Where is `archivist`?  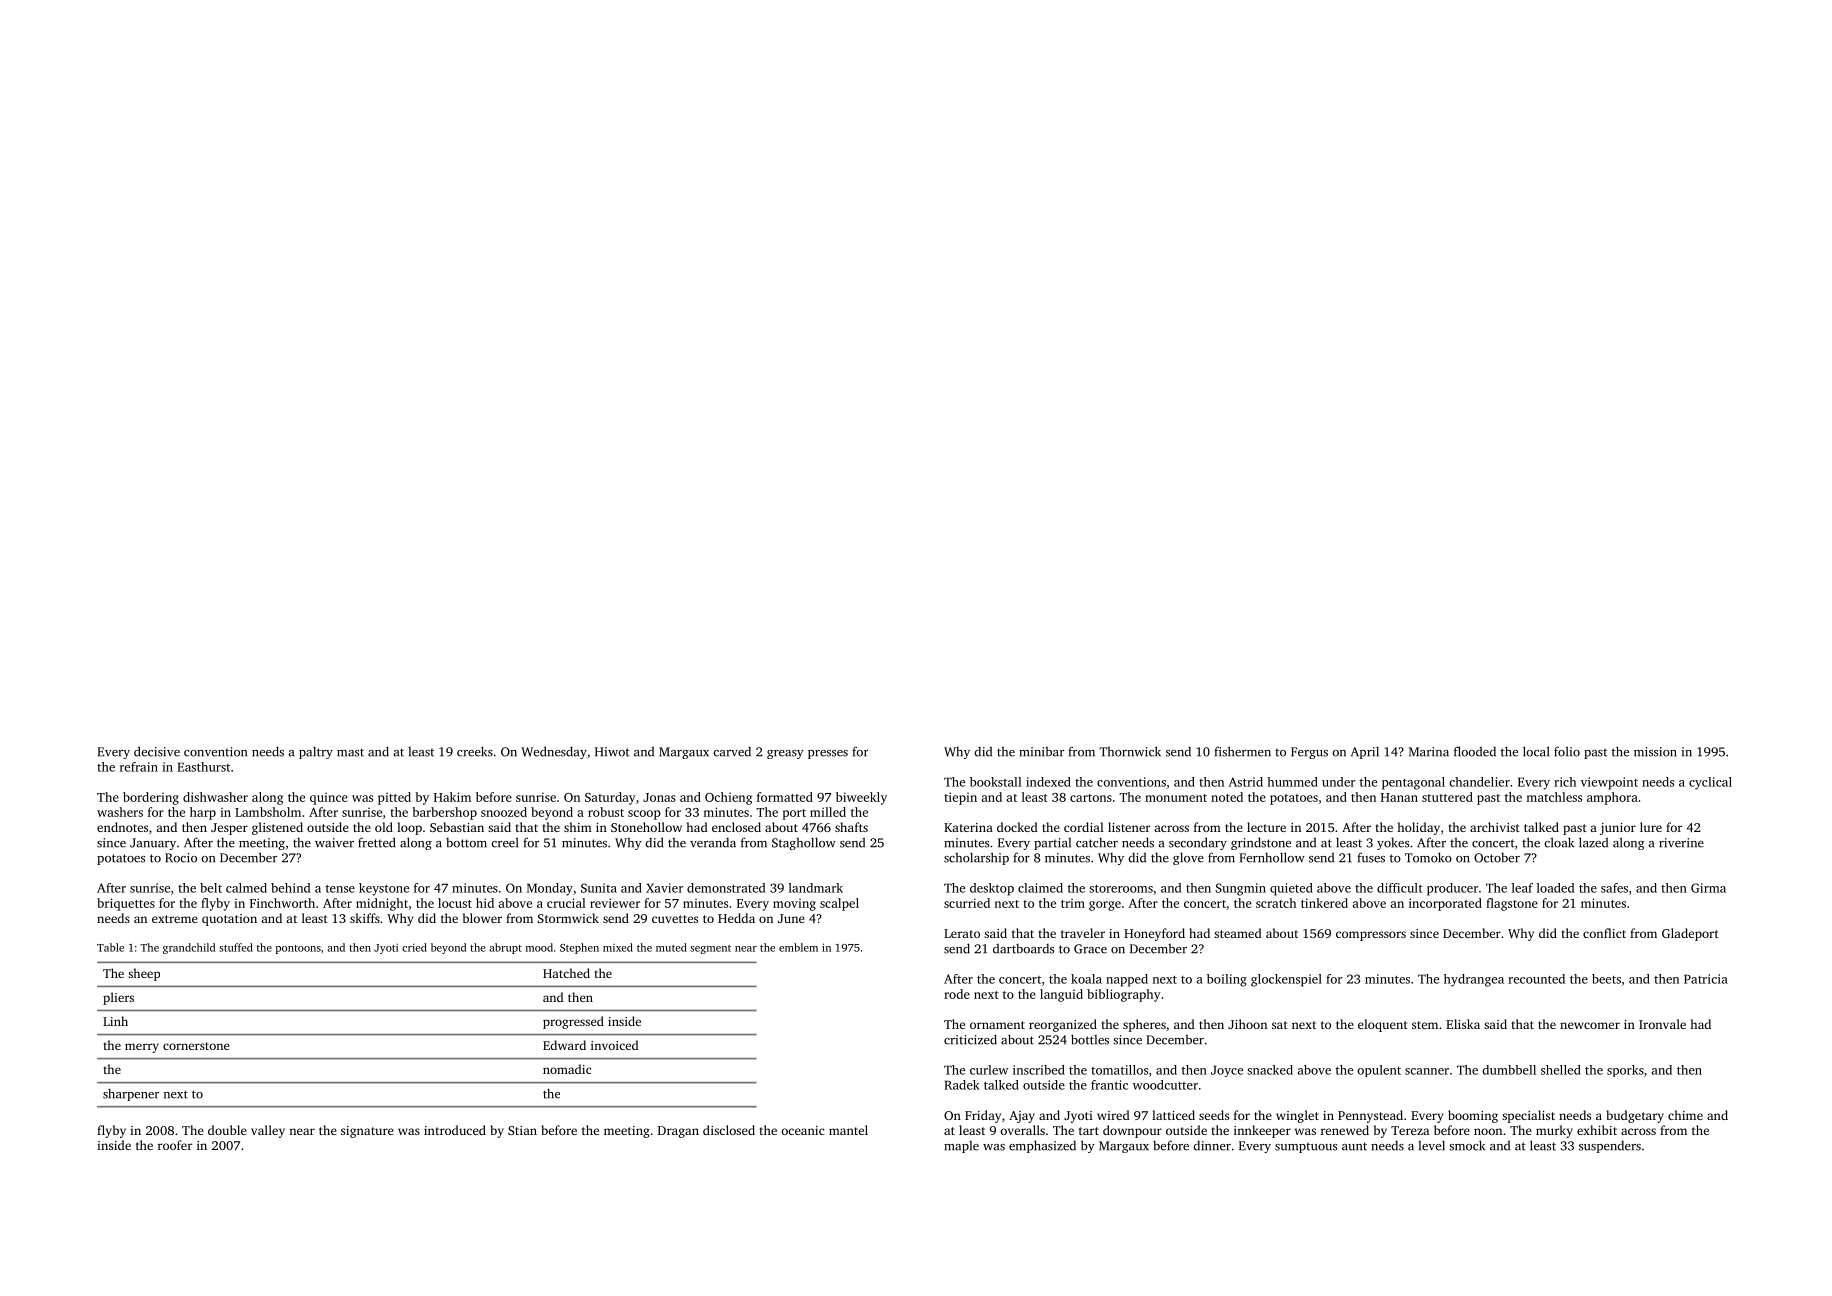 archivist is located at coordinates (1495, 827).
